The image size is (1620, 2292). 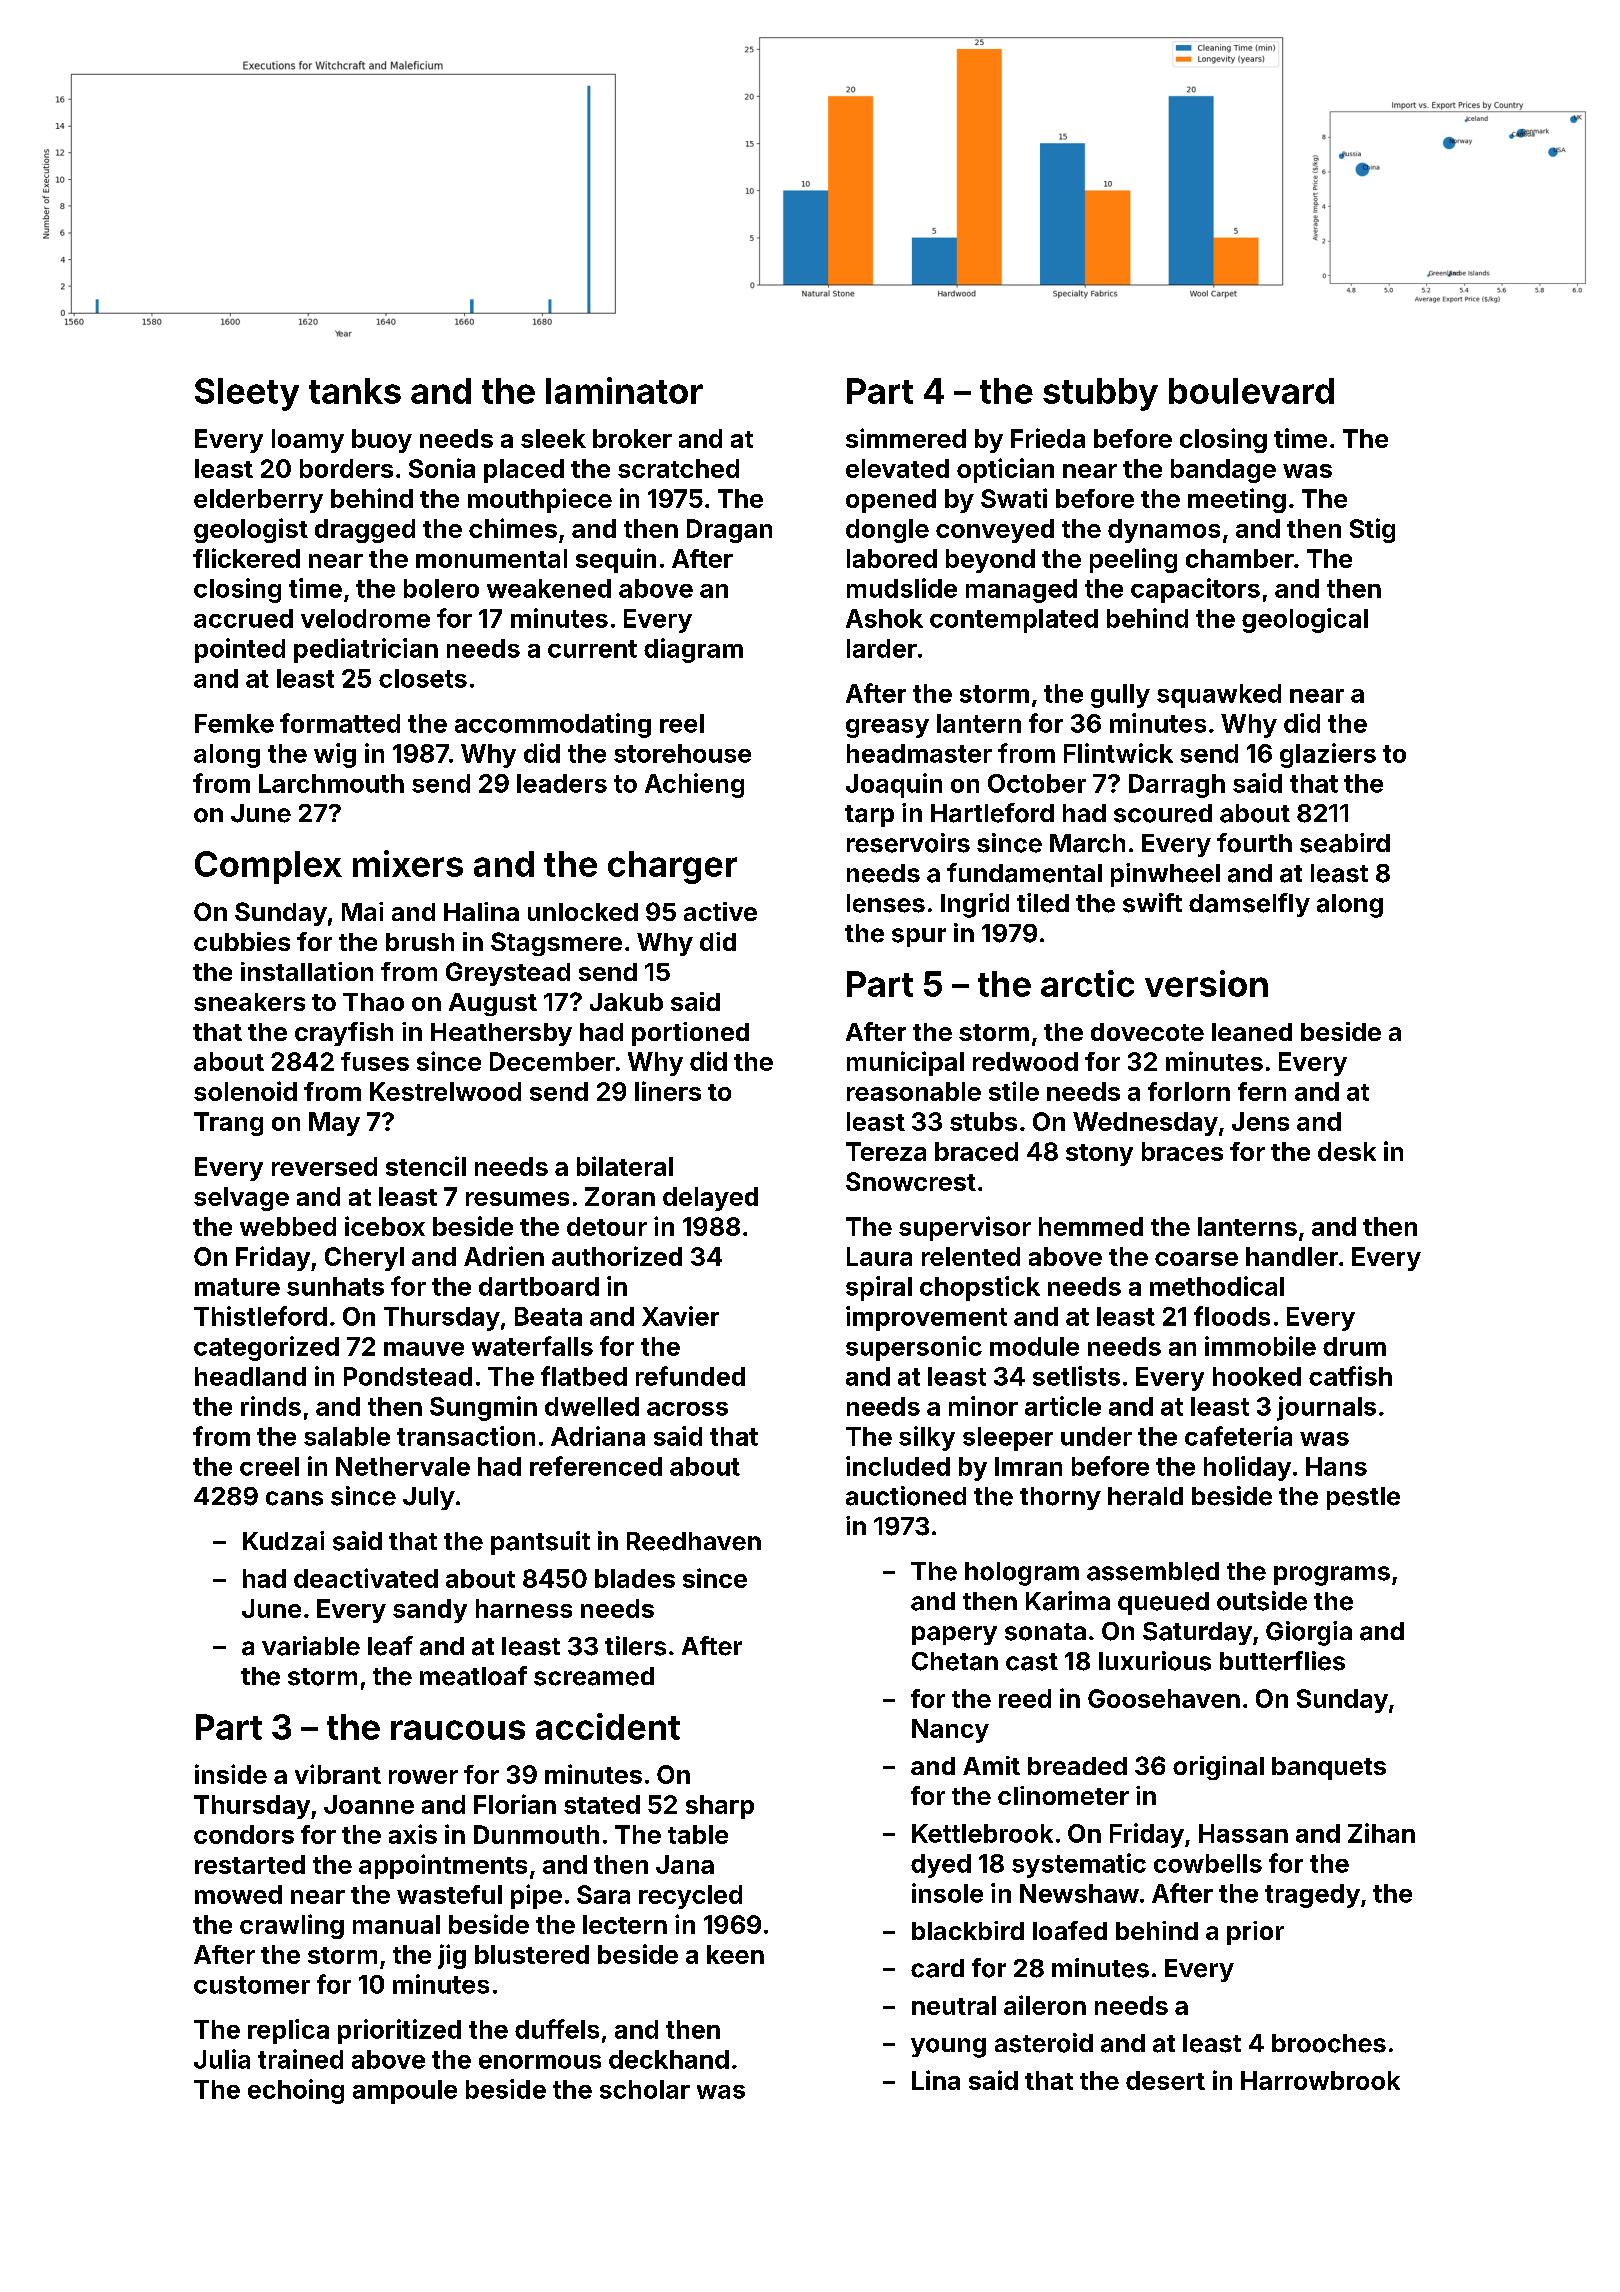 What do you see at coordinates (1251, 391) in the page?
I see `boulevard` at bounding box center [1251, 391].
